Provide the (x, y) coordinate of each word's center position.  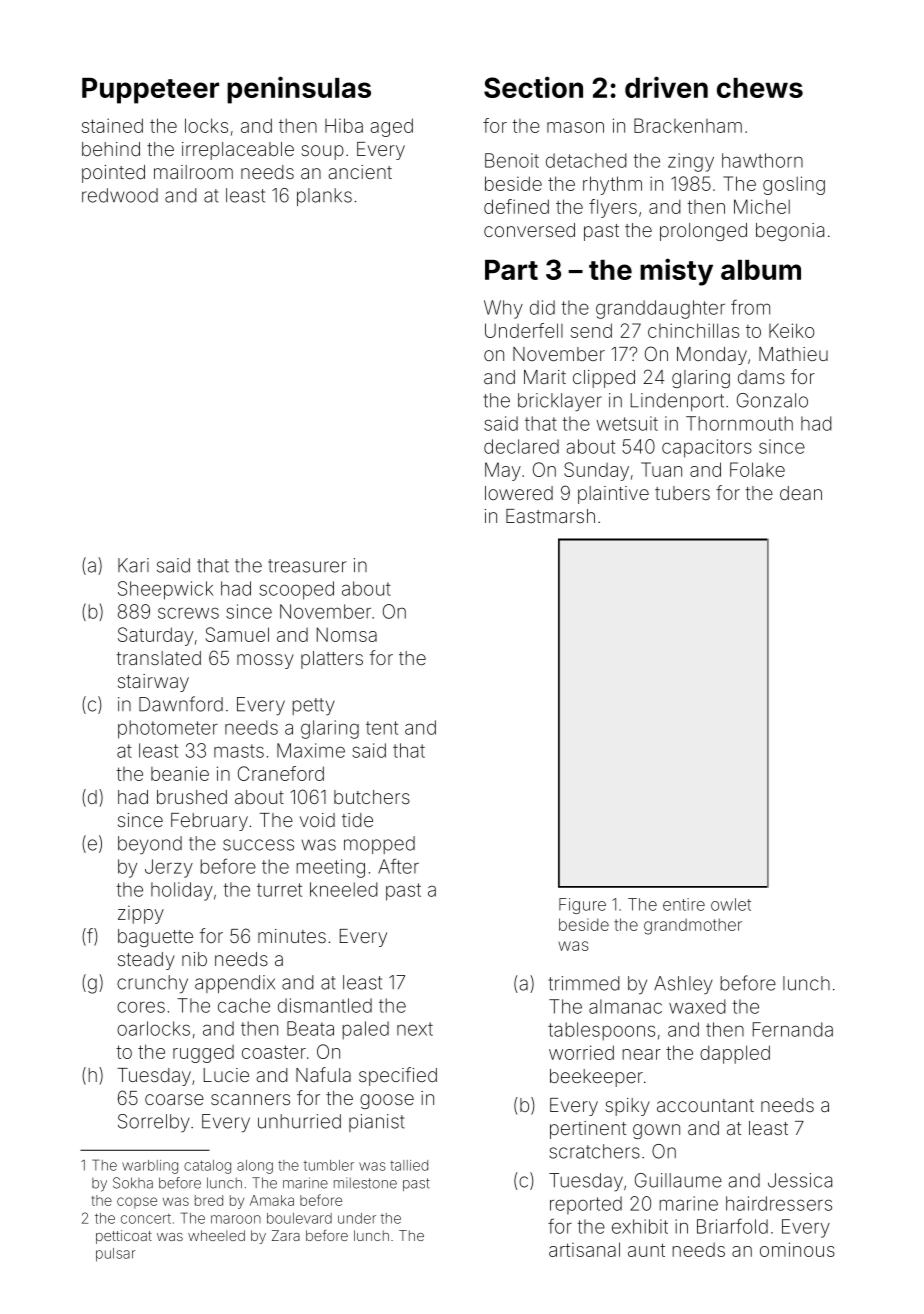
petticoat (124, 1237)
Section (533, 87)
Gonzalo (772, 400)
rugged (203, 1054)
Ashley (683, 985)
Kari (133, 565)
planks (324, 197)
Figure (582, 906)
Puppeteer (150, 91)
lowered (519, 493)
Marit (545, 377)
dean (801, 493)
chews (760, 88)
